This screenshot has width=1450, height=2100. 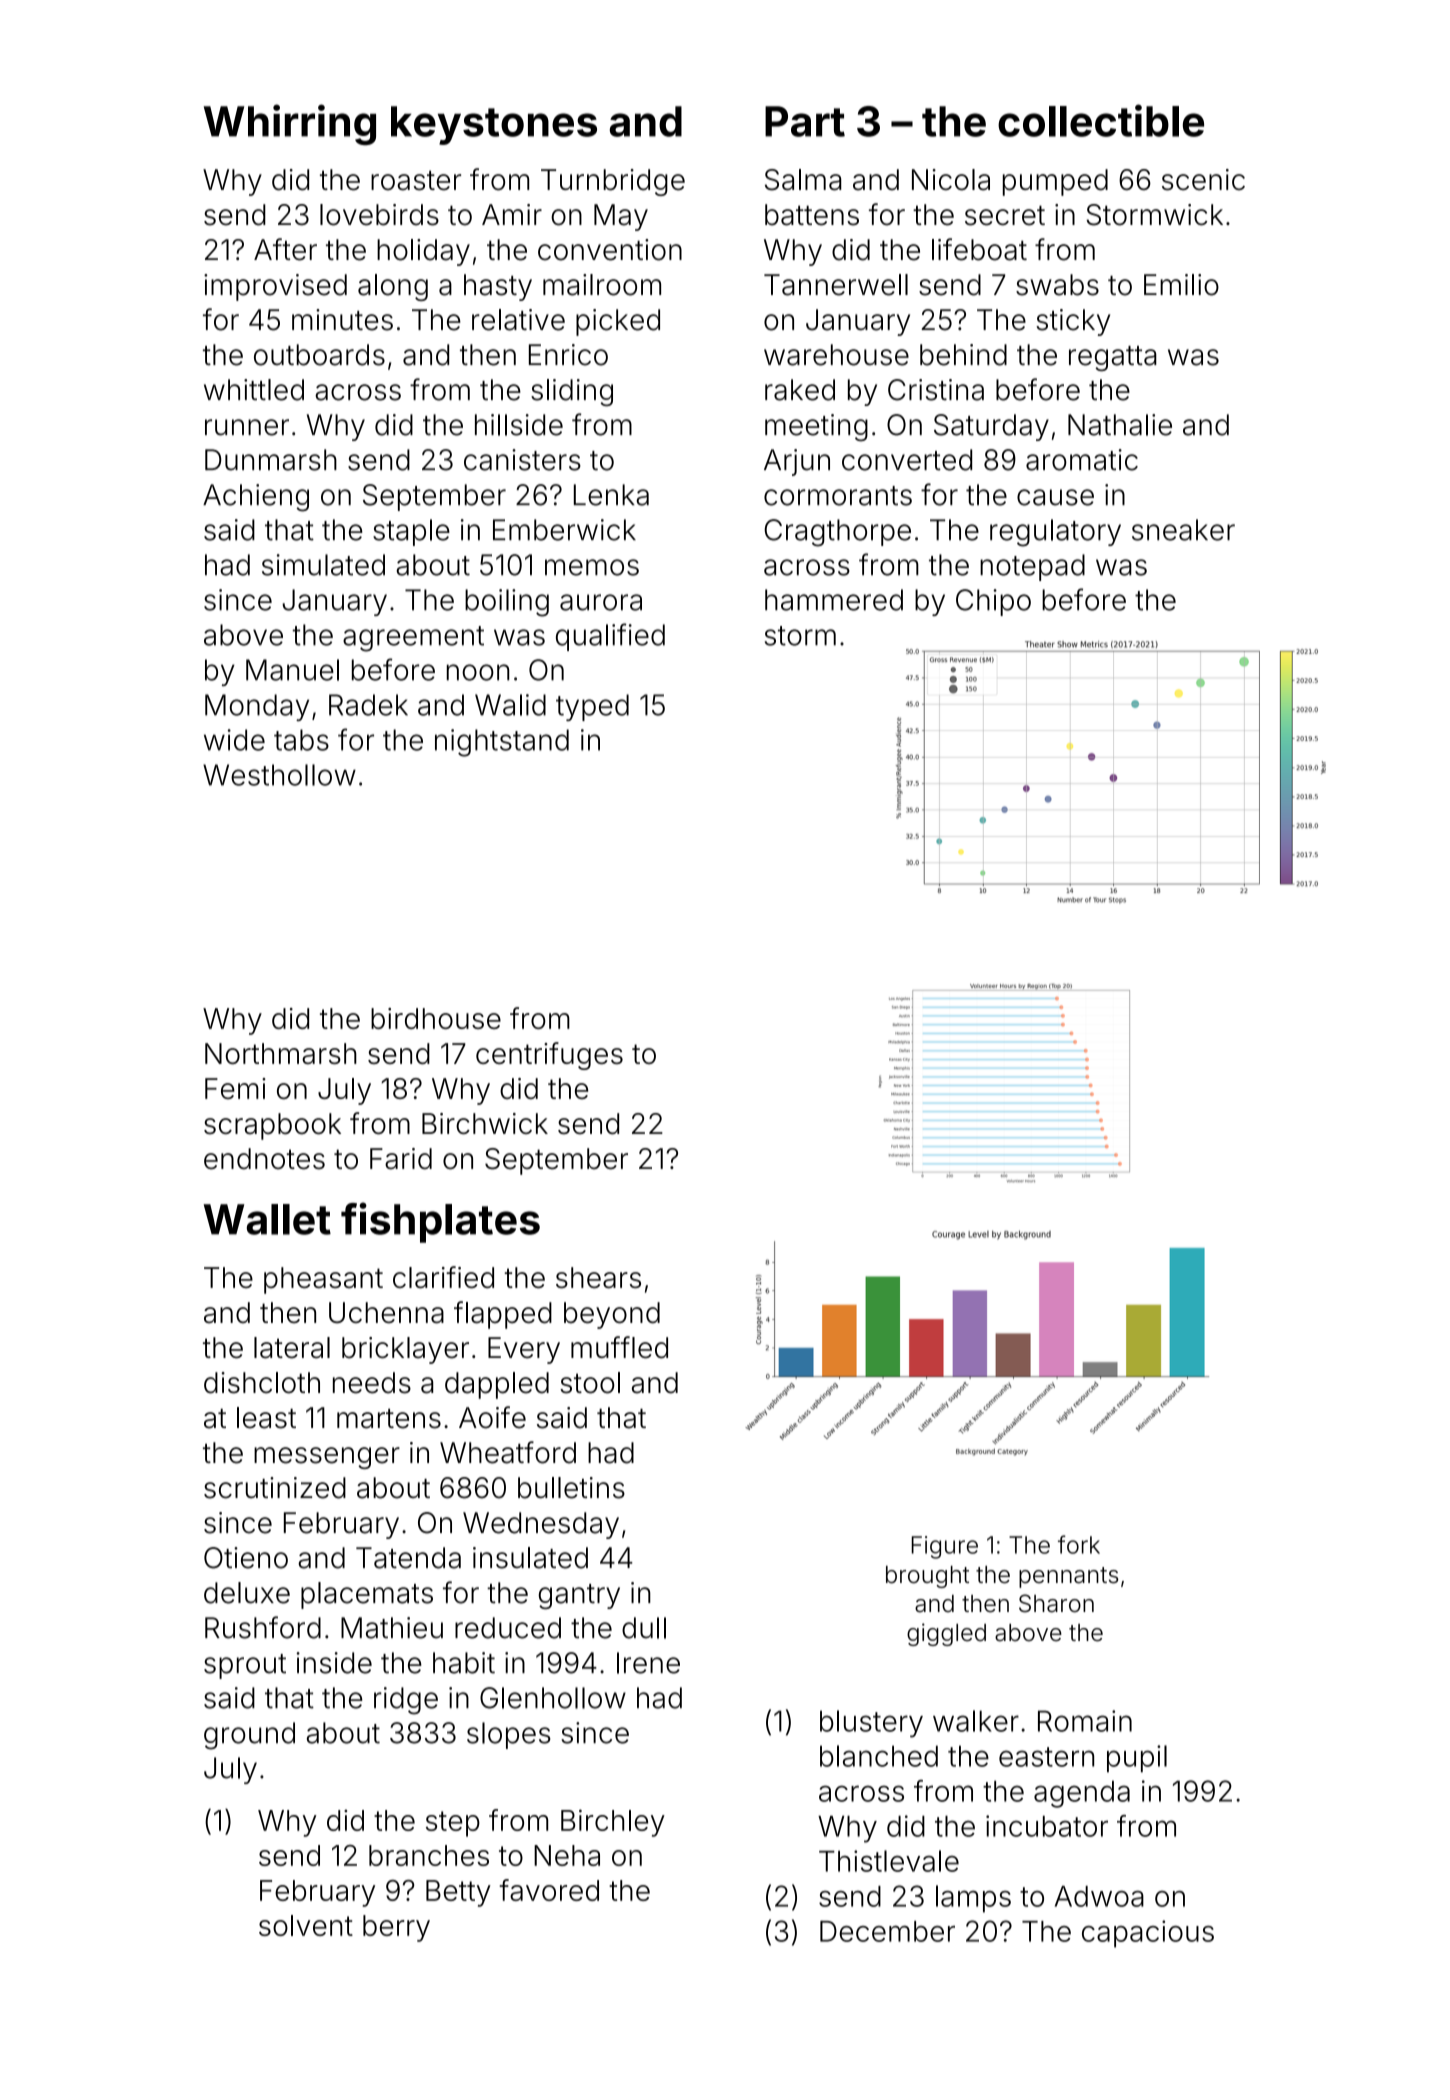 What do you see at coordinates (927, 1577) in the screenshot?
I see `brought` at bounding box center [927, 1577].
